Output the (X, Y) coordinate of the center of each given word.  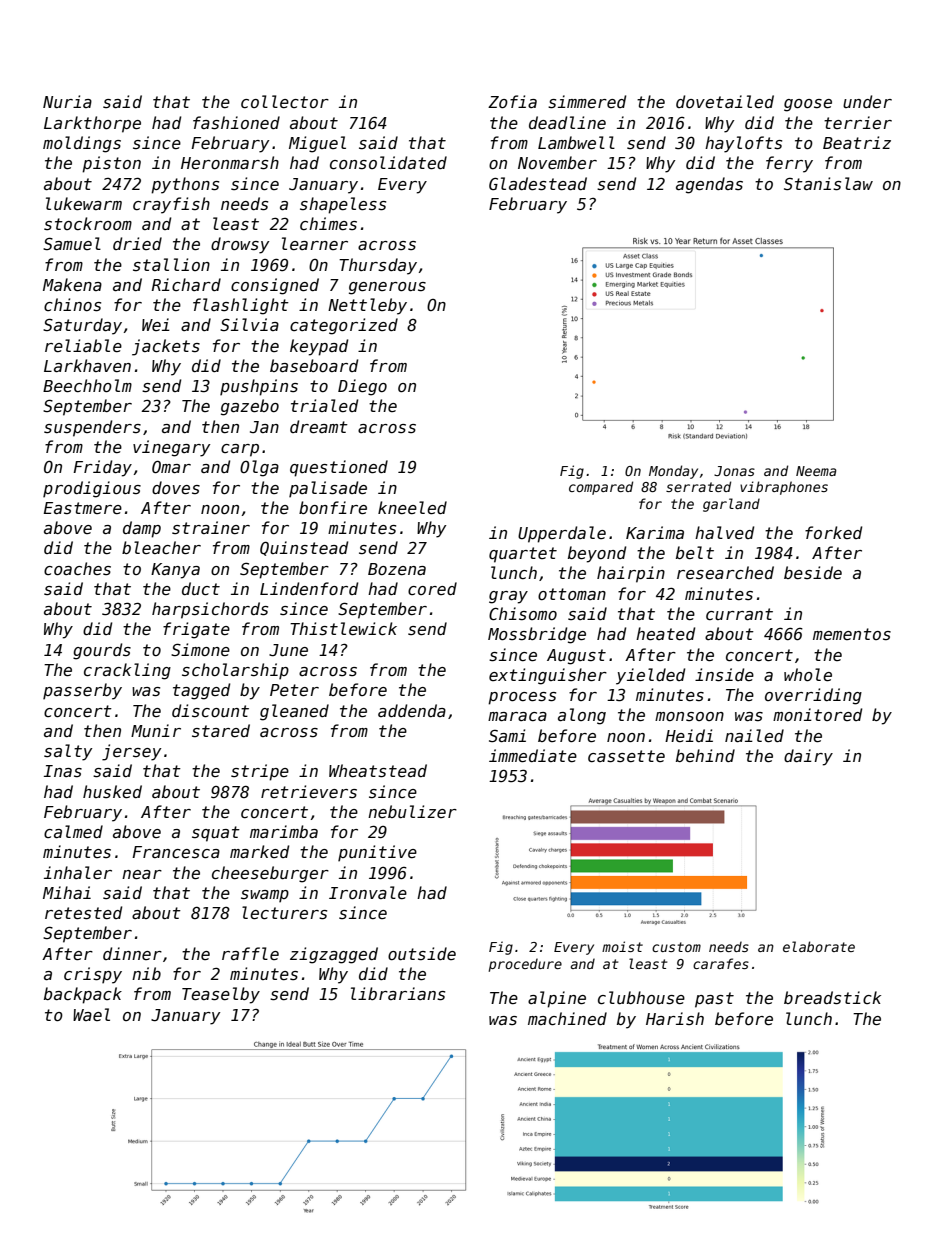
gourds (102, 651)
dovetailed (725, 101)
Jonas (734, 471)
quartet (523, 555)
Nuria (67, 101)
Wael (91, 1014)
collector (285, 101)
